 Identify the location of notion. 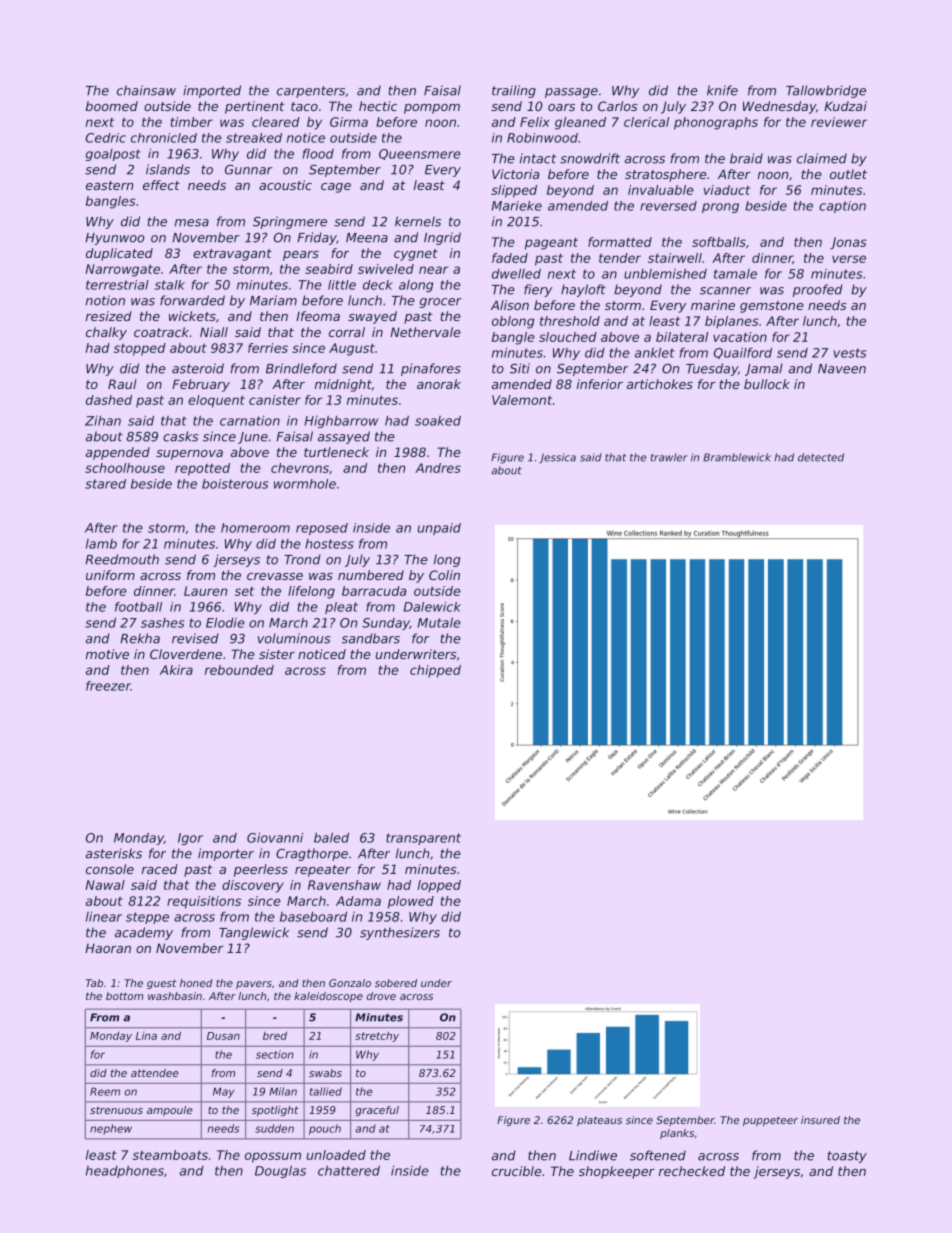
(105, 300).
